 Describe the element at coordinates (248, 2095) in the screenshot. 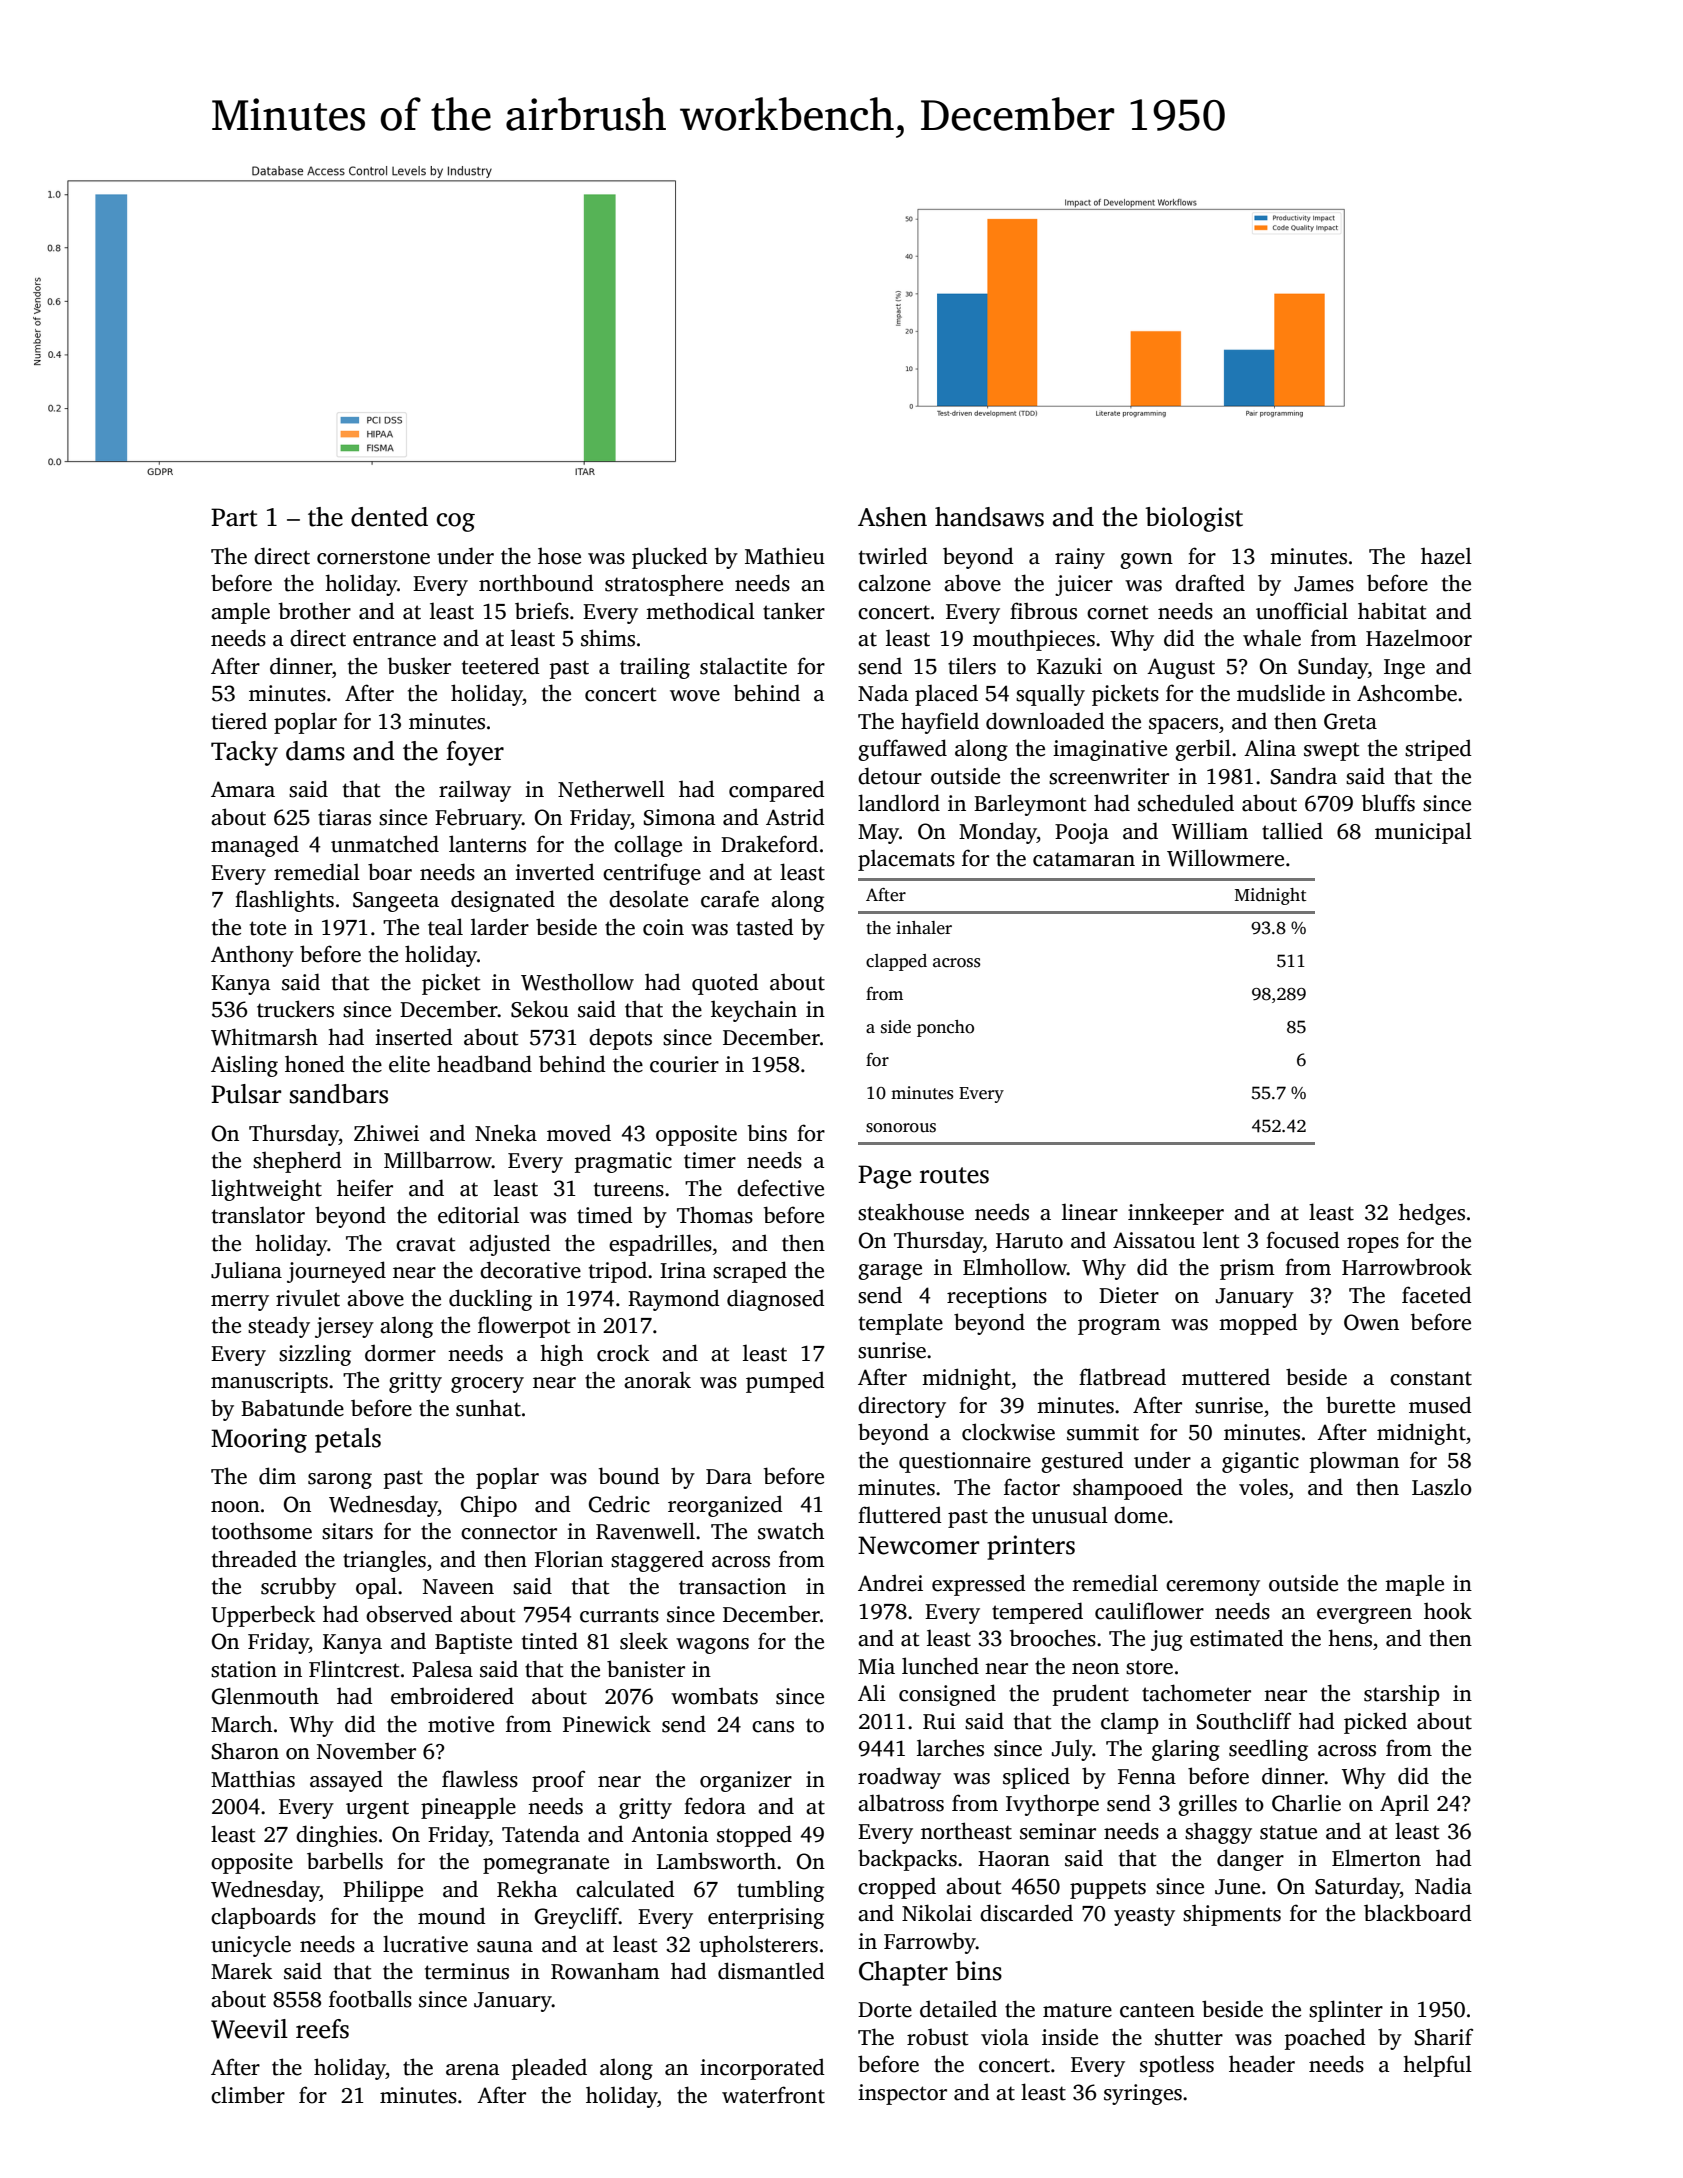

I see `climber` at that location.
